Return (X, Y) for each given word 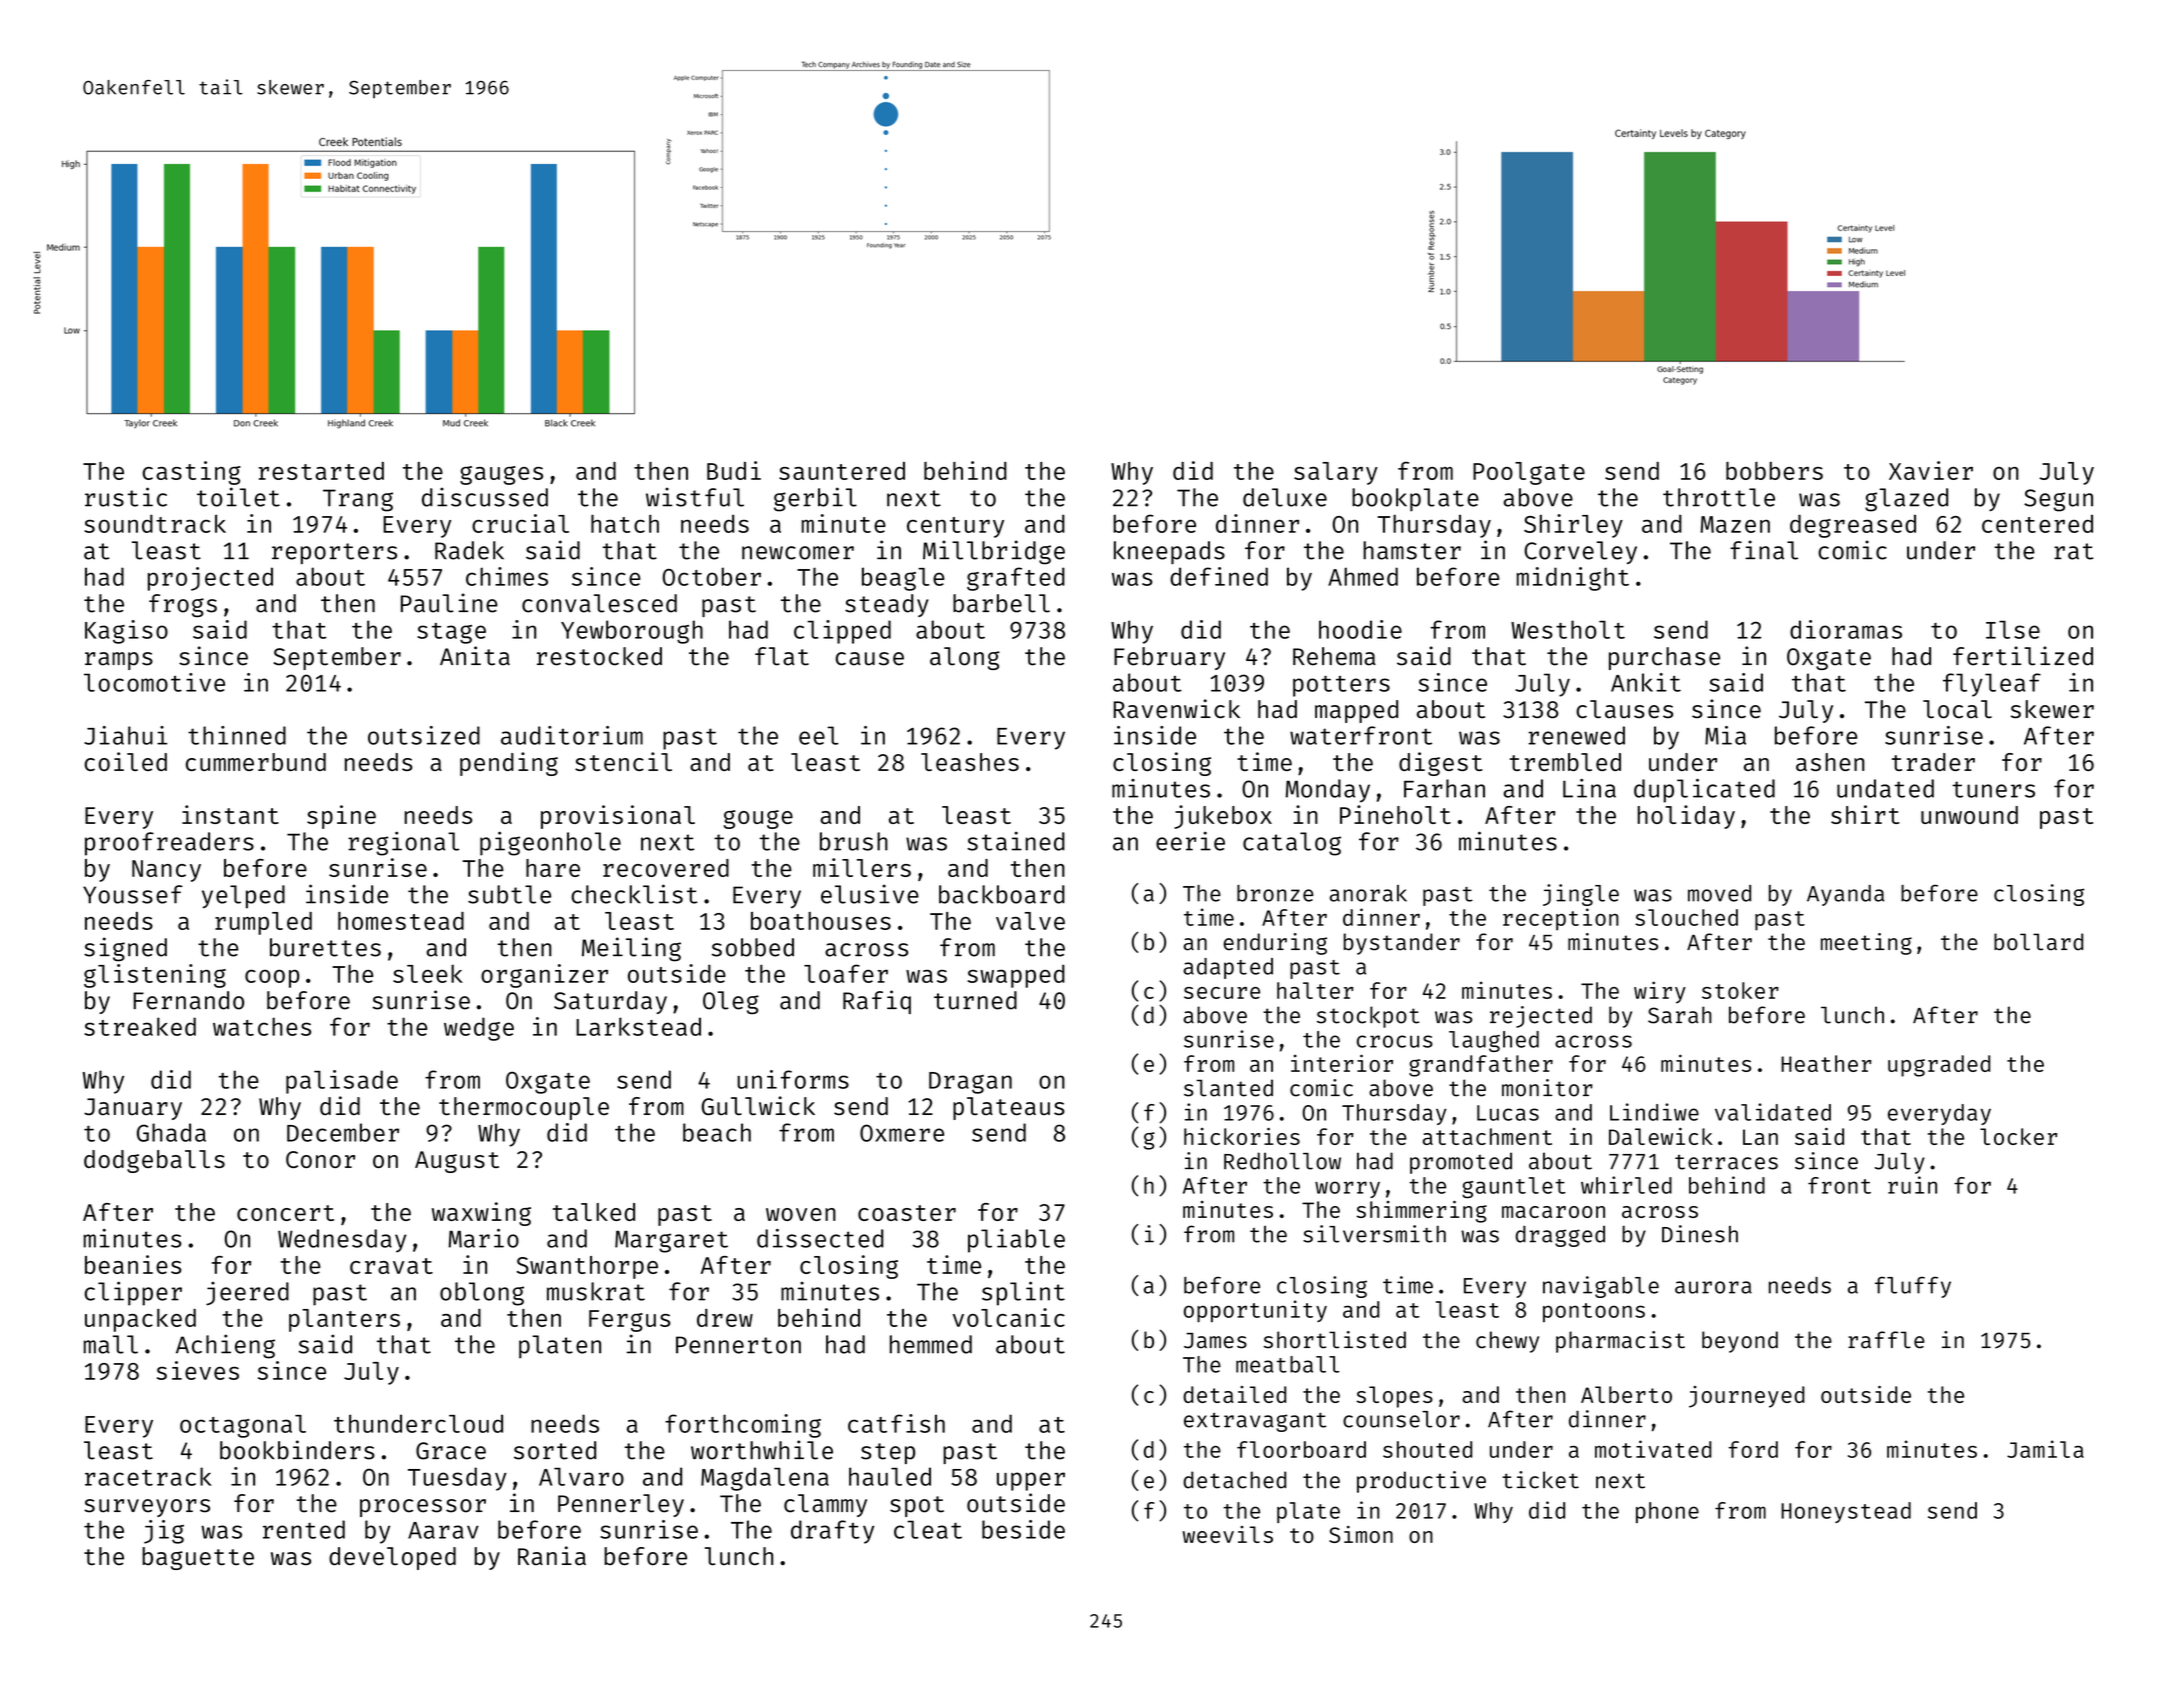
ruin (1912, 1185)
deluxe (1285, 497)
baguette (198, 1558)
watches (262, 1026)
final (1764, 550)
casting (192, 473)
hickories (1242, 1136)
